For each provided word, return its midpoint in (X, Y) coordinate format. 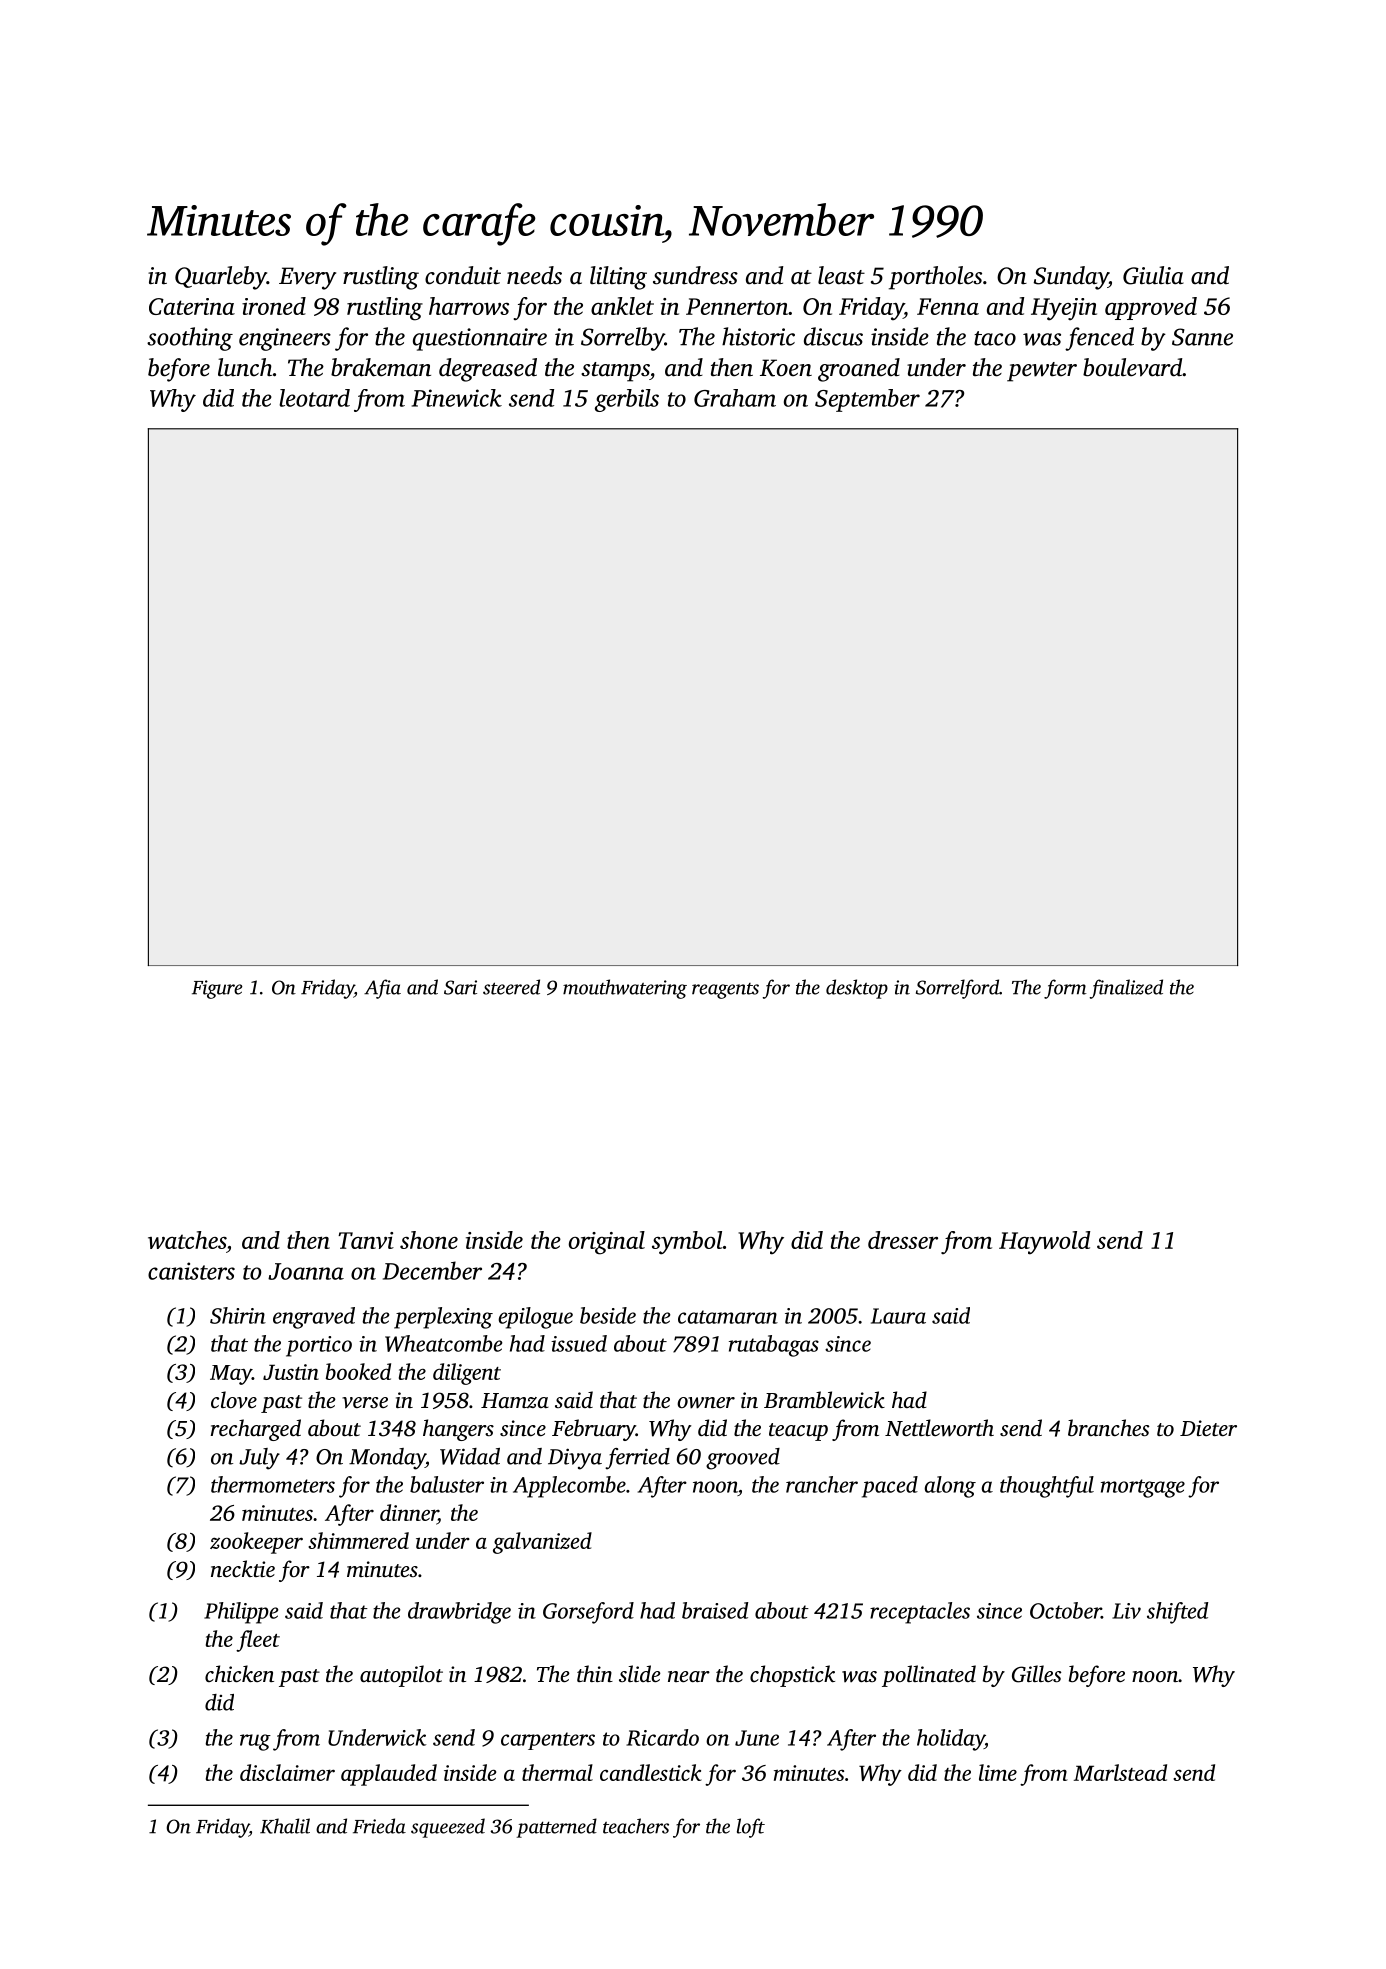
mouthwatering (625, 989)
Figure (217, 989)
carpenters (548, 1741)
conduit (463, 275)
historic (758, 336)
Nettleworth (939, 1428)
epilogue (535, 1318)
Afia (382, 989)
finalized (1126, 989)
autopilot (401, 1676)
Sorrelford (957, 989)
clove (234, 1400)
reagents (725, 991)
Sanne (1202, 337)
